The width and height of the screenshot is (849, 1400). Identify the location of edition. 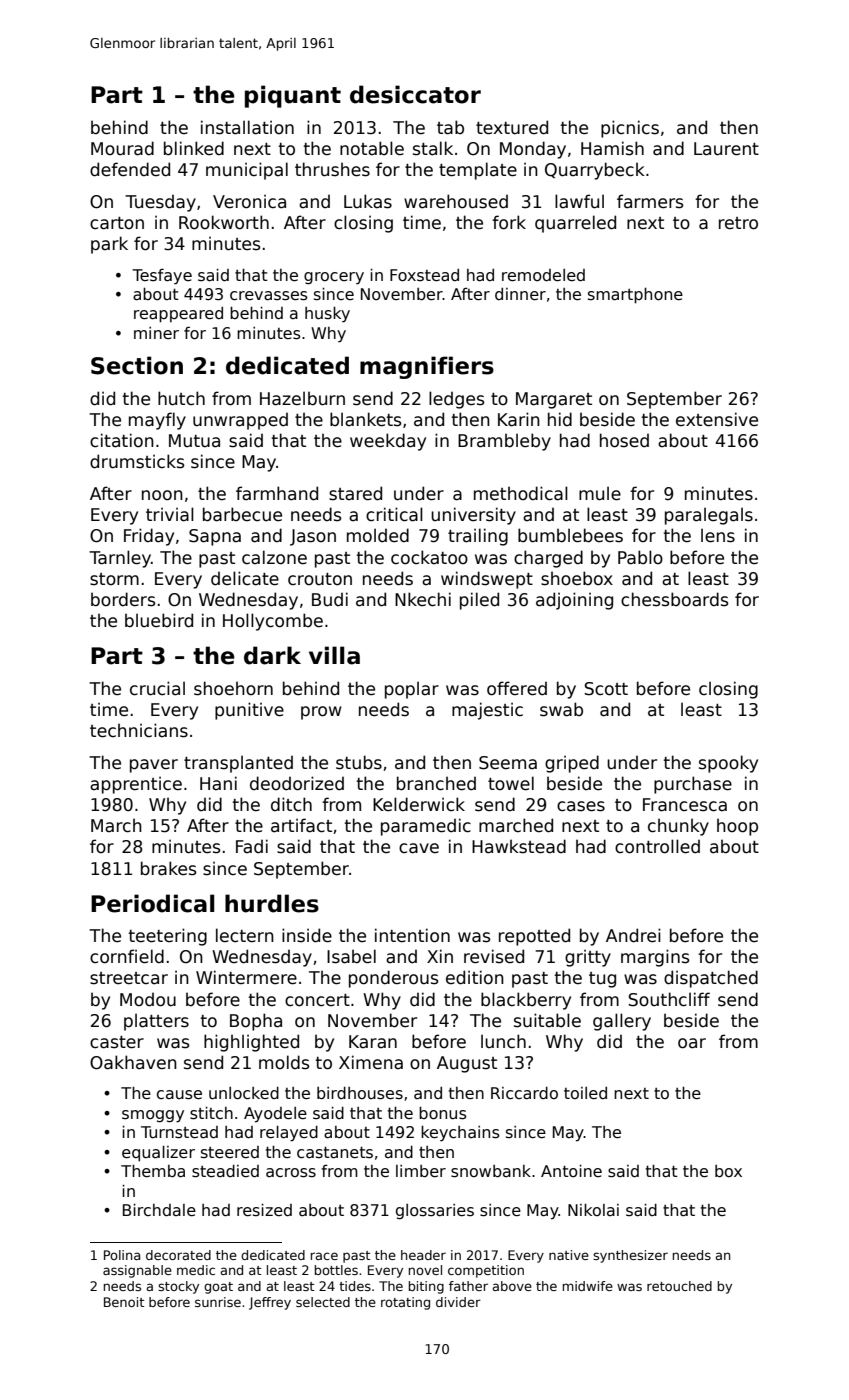
(475, 977).
